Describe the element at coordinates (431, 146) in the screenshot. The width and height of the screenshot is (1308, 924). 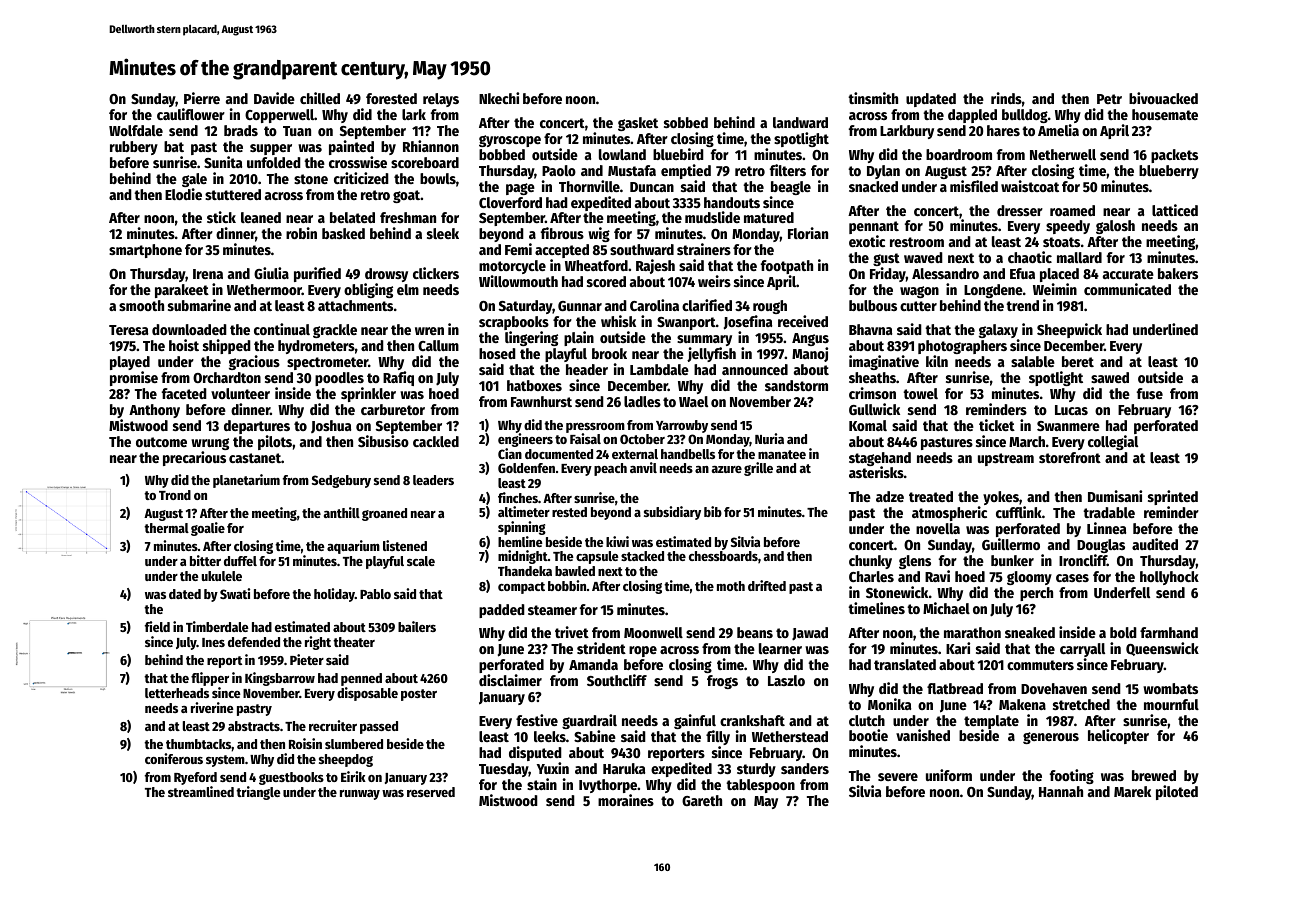
I see `Rhiannon` at that location.
